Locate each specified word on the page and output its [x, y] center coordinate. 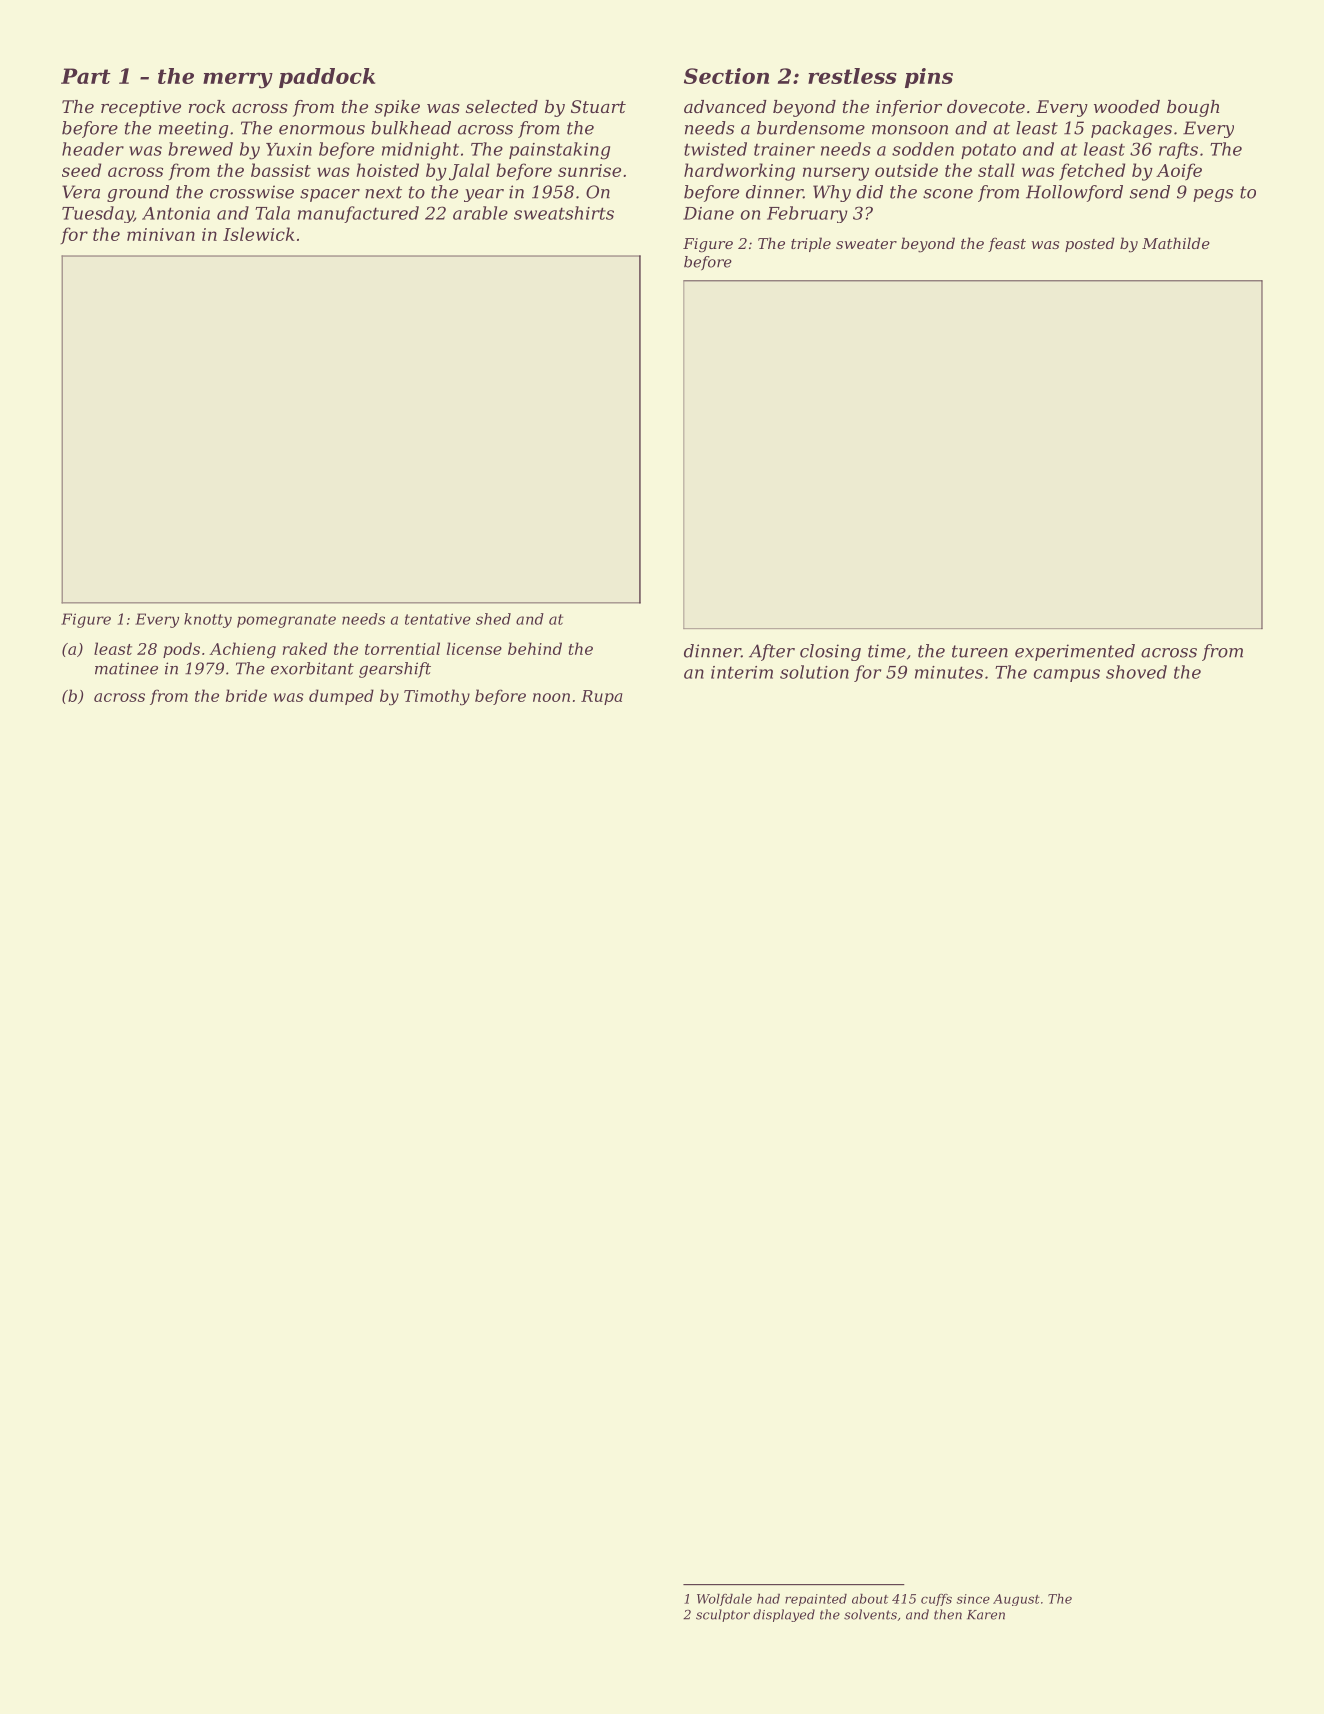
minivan [161, 234]
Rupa [601, 697]
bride [246, 695]
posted [1090, 244]
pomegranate [286, 621]
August [1016, 1600]
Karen [986, 1615]
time [887, 651]
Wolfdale [724, 1600]
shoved [1136, 672]
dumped [341, 697]
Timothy [437, 697]
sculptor [723, 1615]
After [772, 652]
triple [811, 244]
